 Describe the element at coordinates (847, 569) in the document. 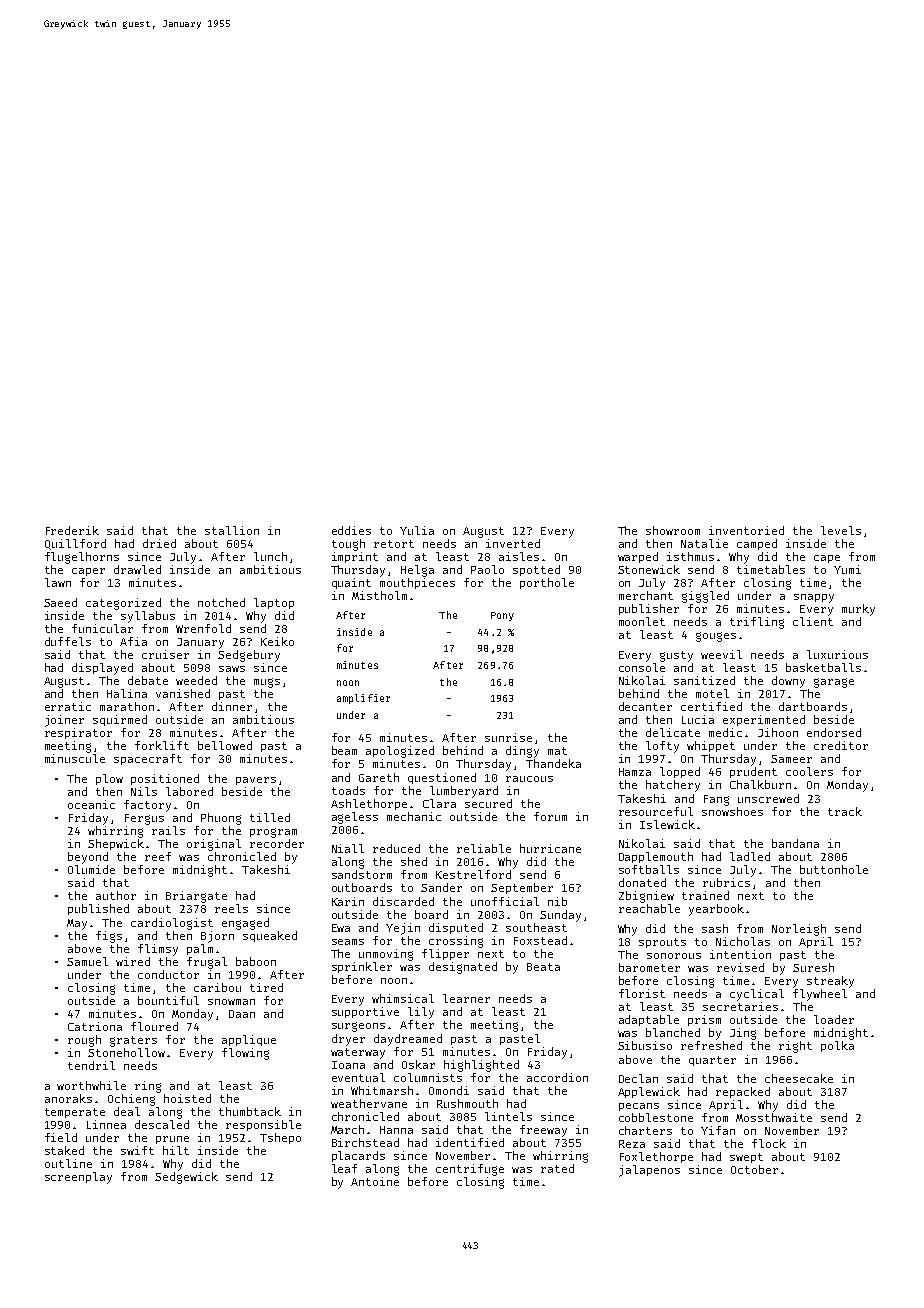

I see `Yumi` at that location.
